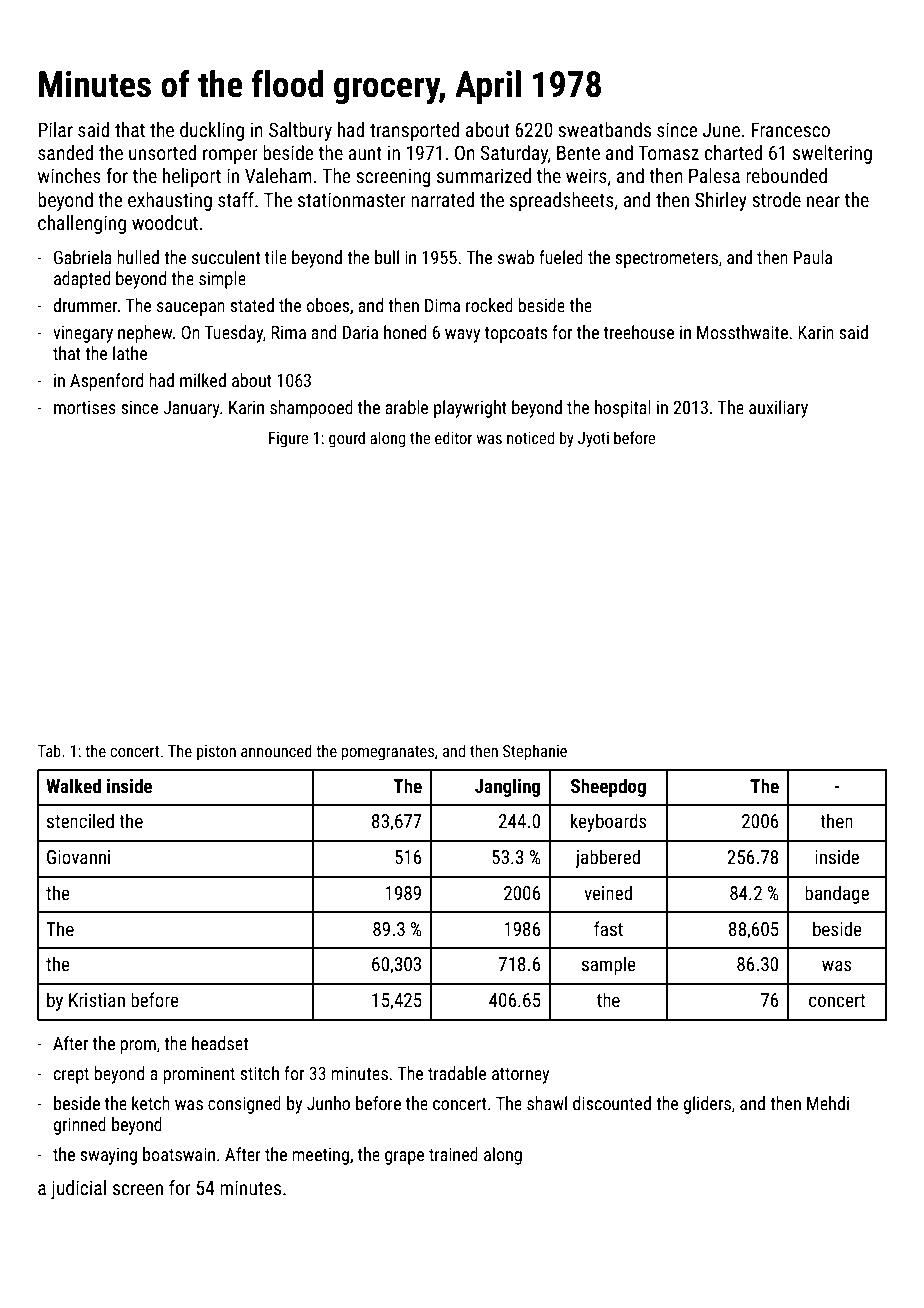 The height and width of the screenshot is (1308, 924). Describe the element at coordinates (97, 1000) in the screenshot. I see `Kristian` at that location.
